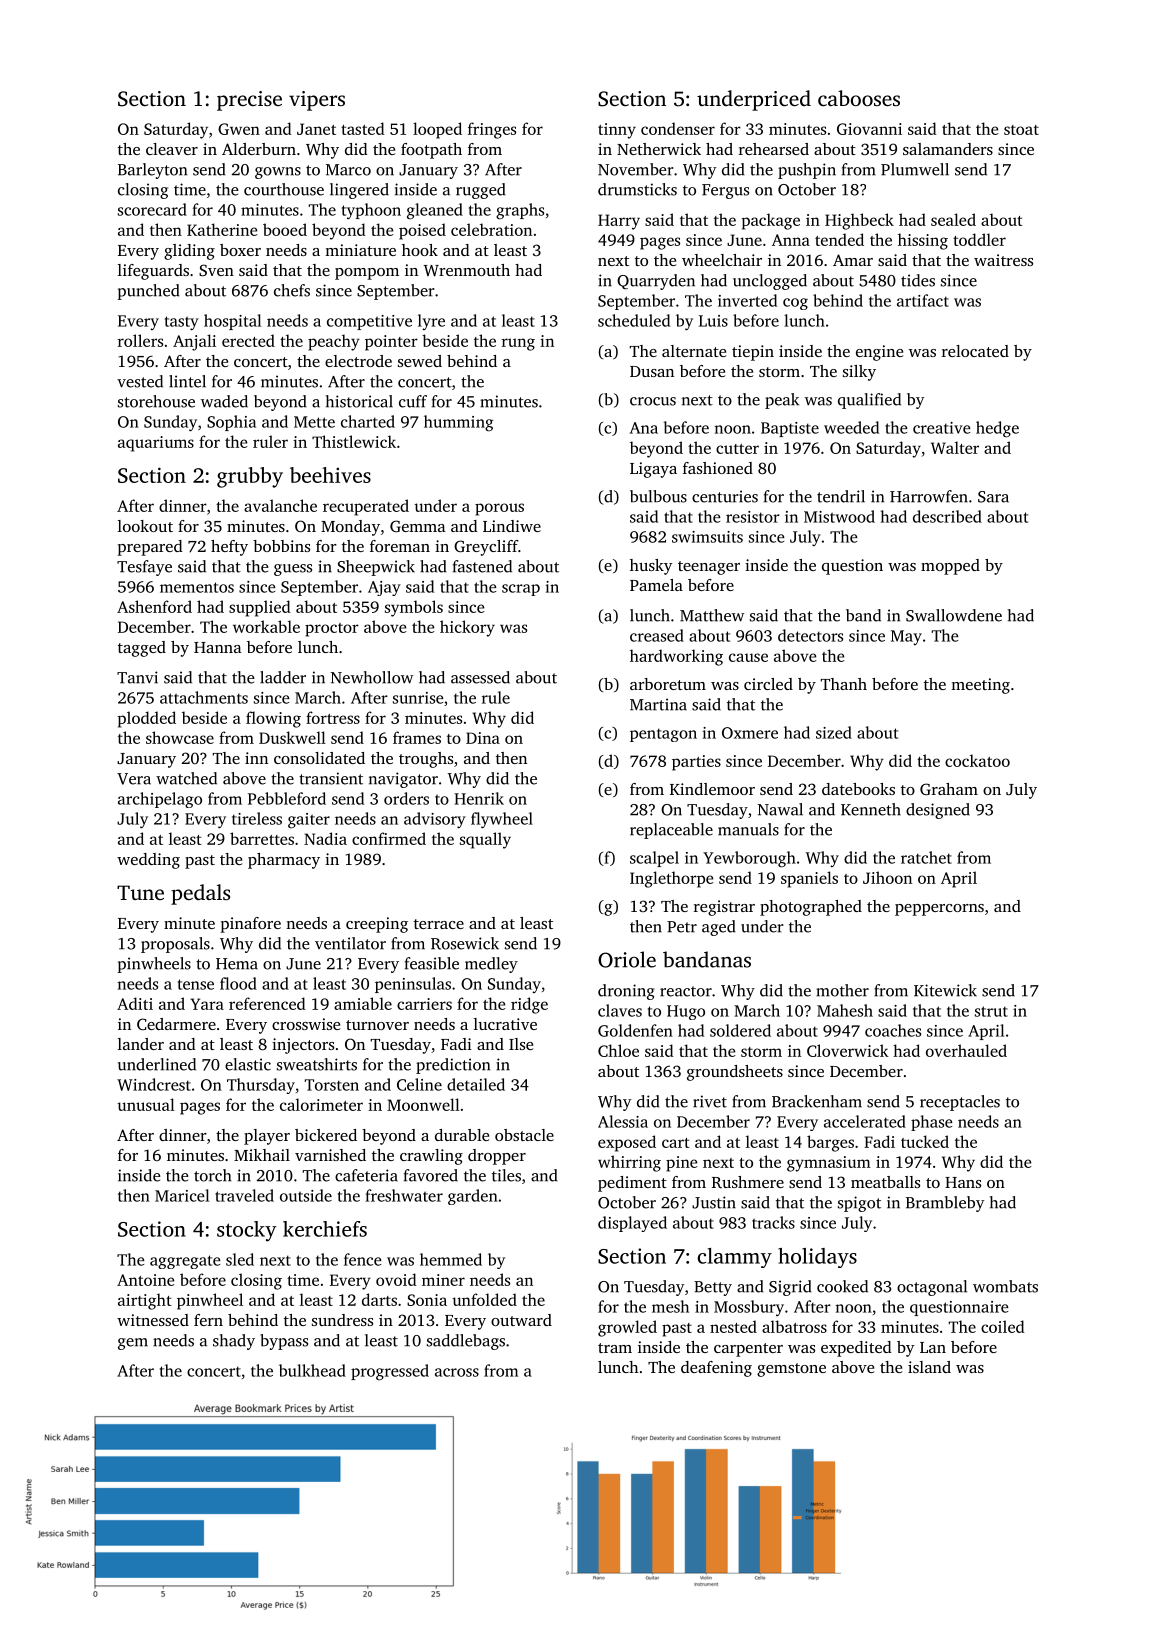  What do you see at coordinates (949, 789) in the document?
I see `Graham` at bounding box center [949, 789].
